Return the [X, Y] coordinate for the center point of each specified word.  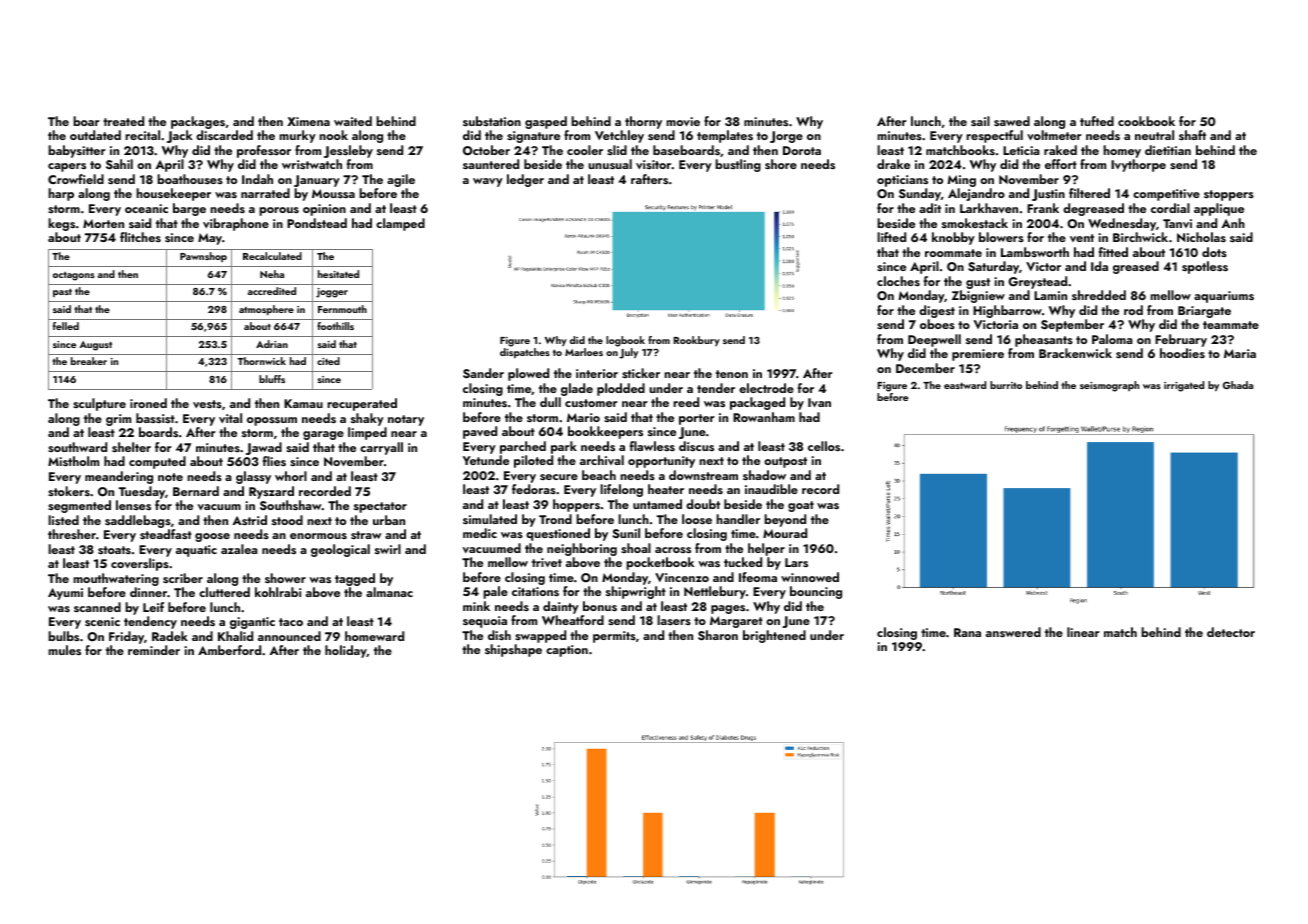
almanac [389, 592]
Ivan [819, 402]
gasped [546, 122]
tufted [1097, 121]
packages [198, 122]
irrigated [1184, 386]
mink [476, 606]
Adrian [272, 344]
